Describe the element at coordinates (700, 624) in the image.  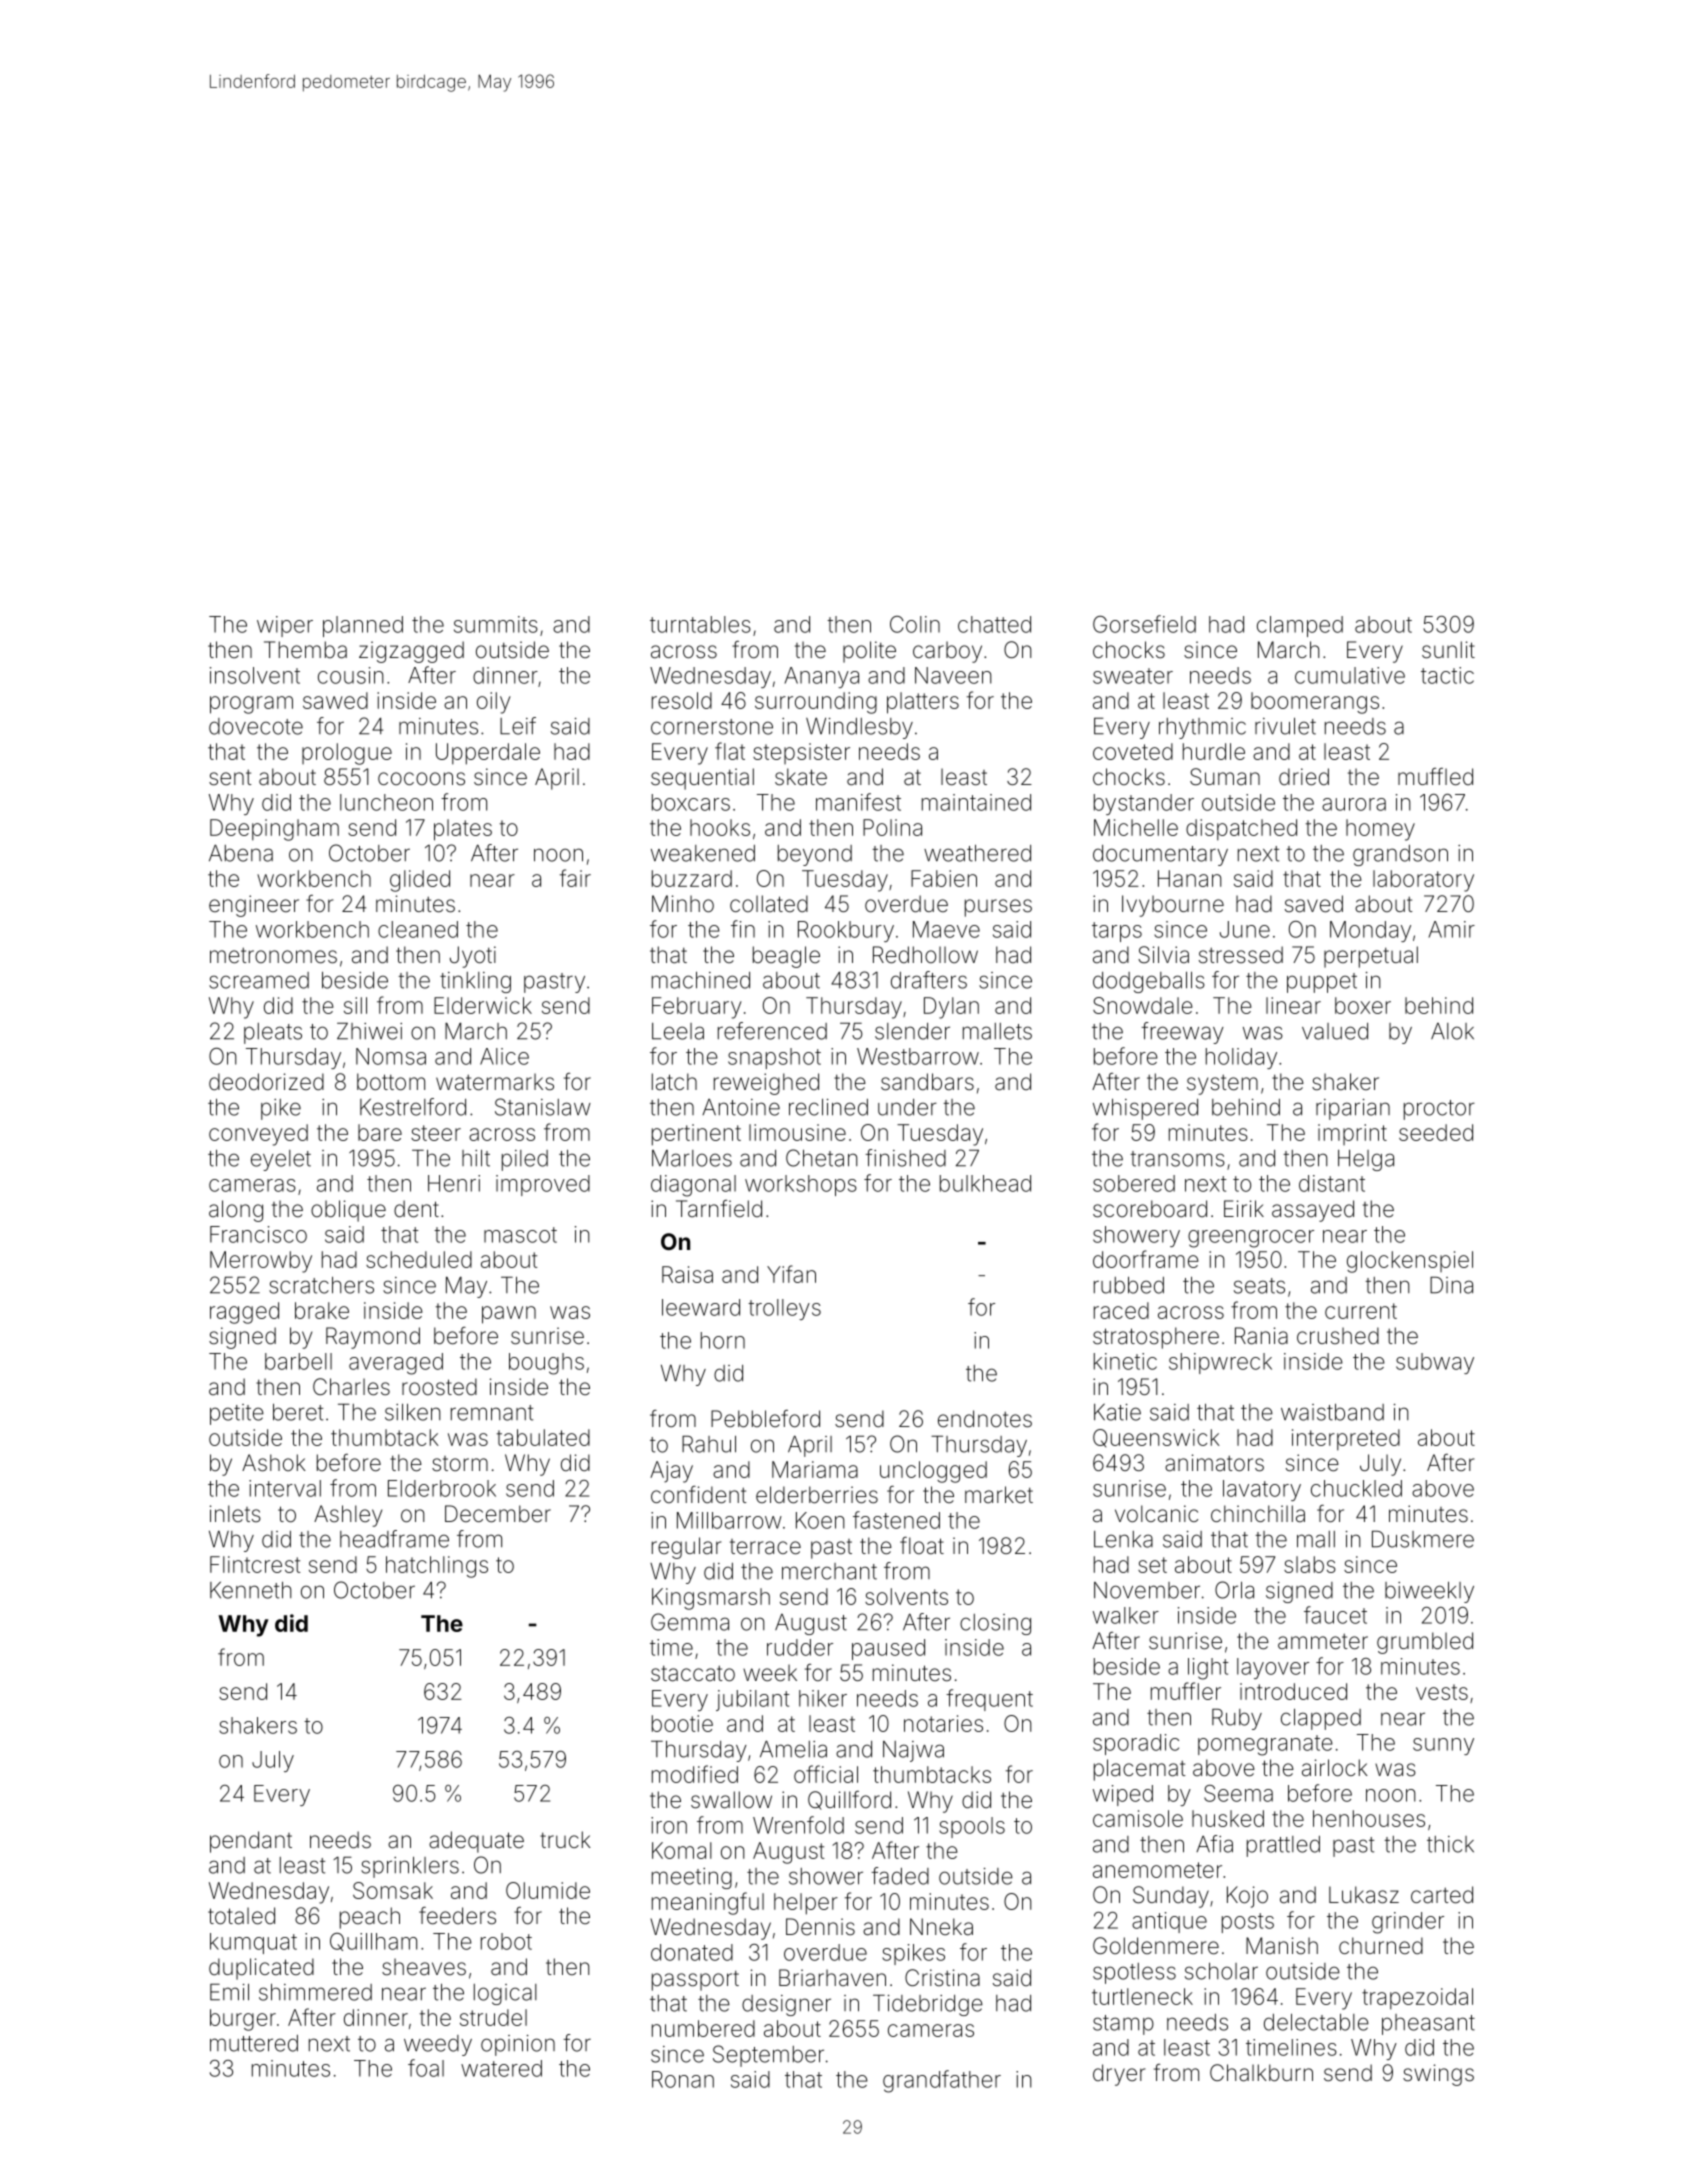
I see `turntables` at that location.
